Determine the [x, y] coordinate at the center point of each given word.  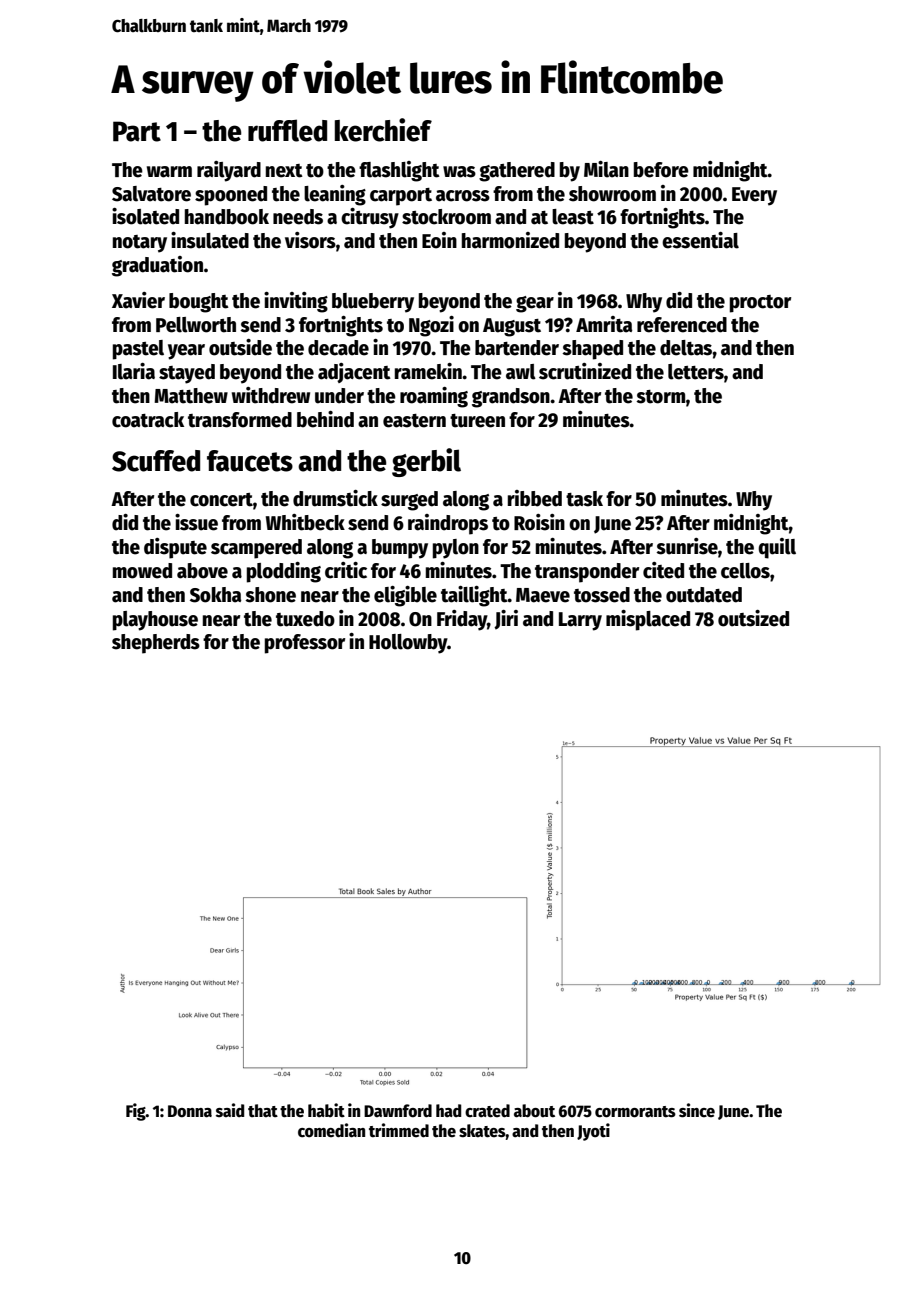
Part [137, 131]
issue [196, 522]
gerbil [426, 462]
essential [700, 240]
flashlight [399, 171]
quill [777, 548]
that [263, 1110]
